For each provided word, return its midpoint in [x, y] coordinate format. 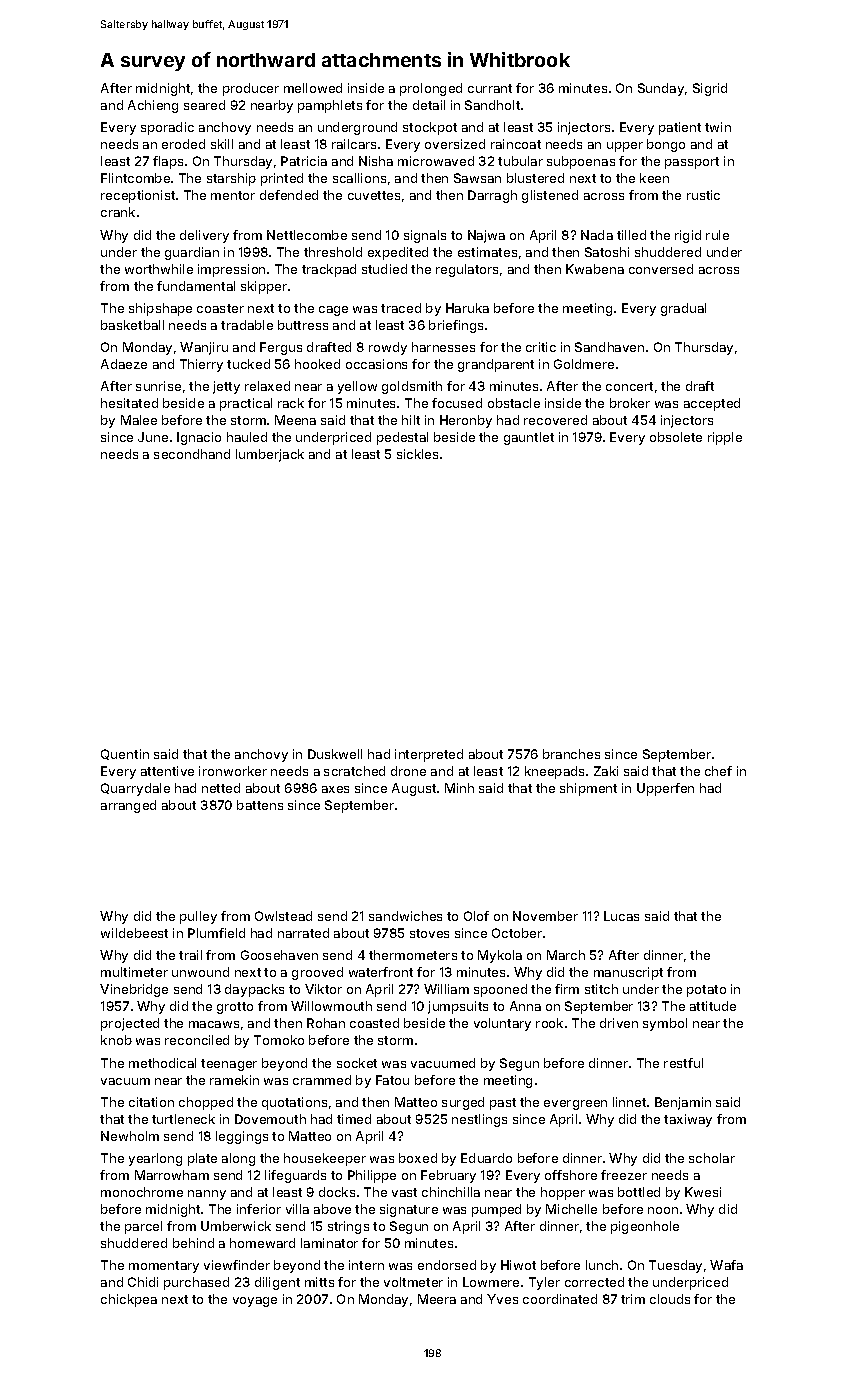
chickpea [129, 1300]
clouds [670, 1299]
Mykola [500, 956]
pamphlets [330, 106]
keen [654, 178]
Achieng [153, 106]
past [503, 1104]
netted [221, 788]
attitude [713, 1006]
